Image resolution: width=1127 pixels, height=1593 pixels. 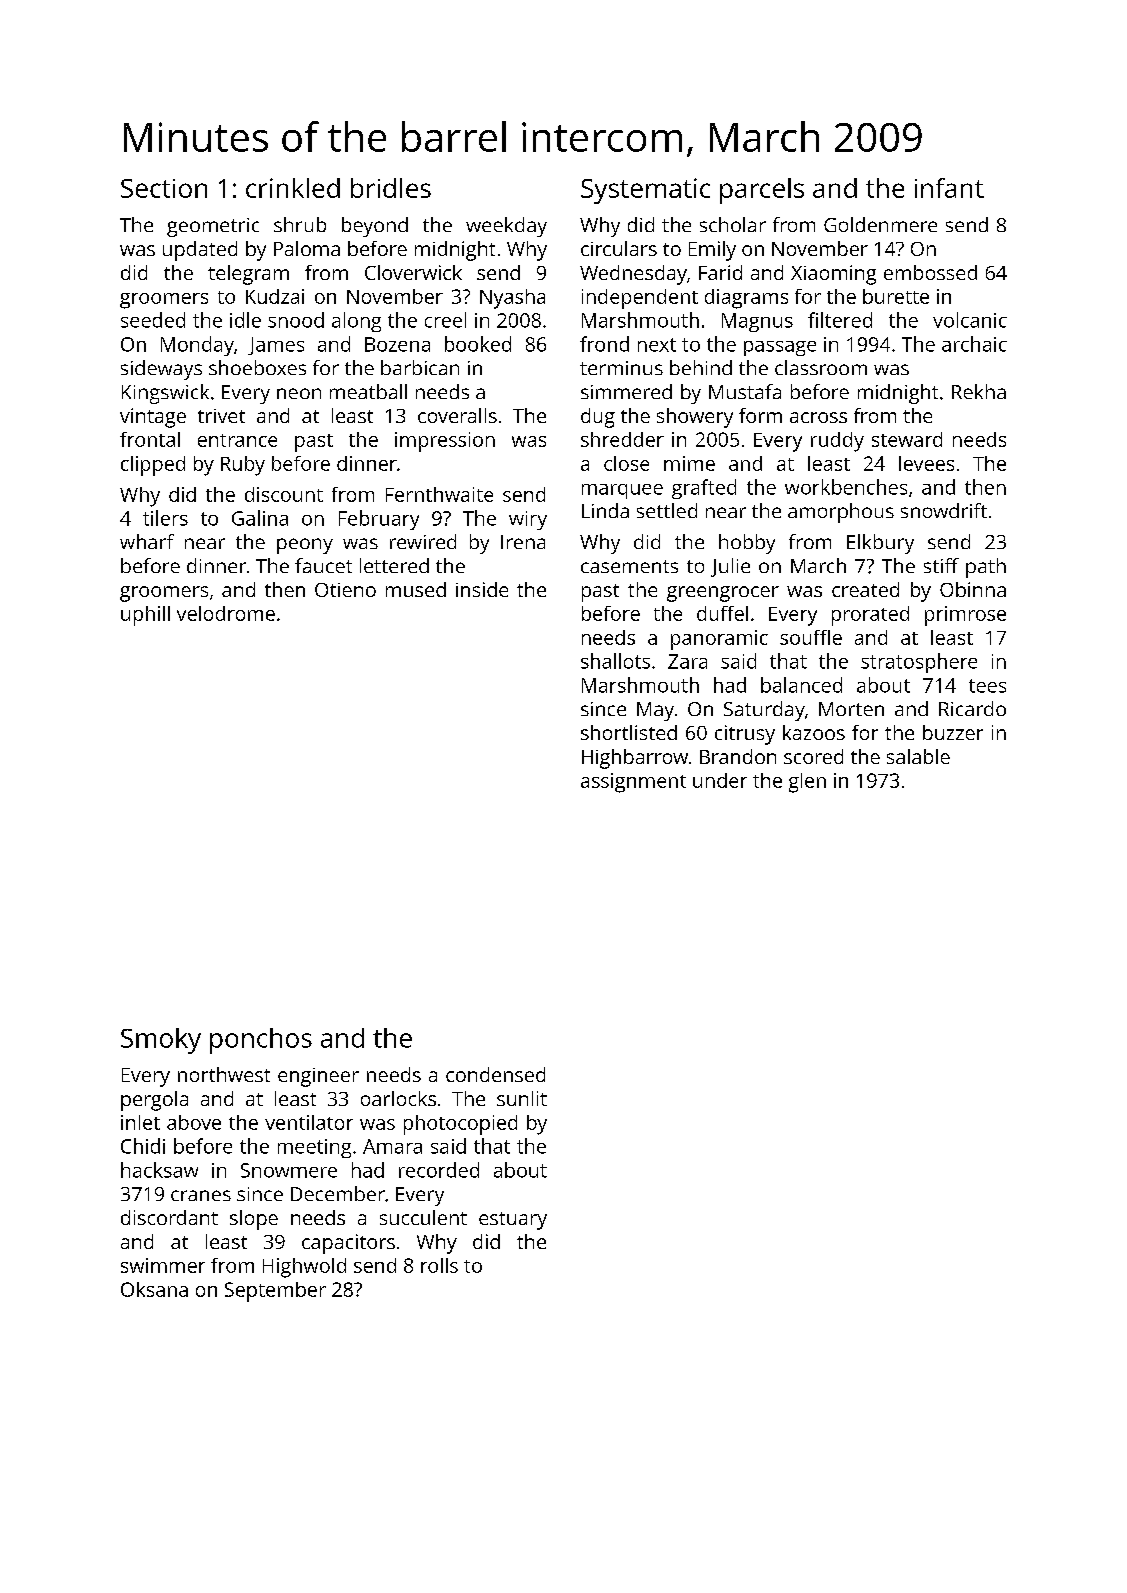 What do you see at coordinates (837, 442) in the image?
I see `ruddy` at bounding box center [837, 442].
